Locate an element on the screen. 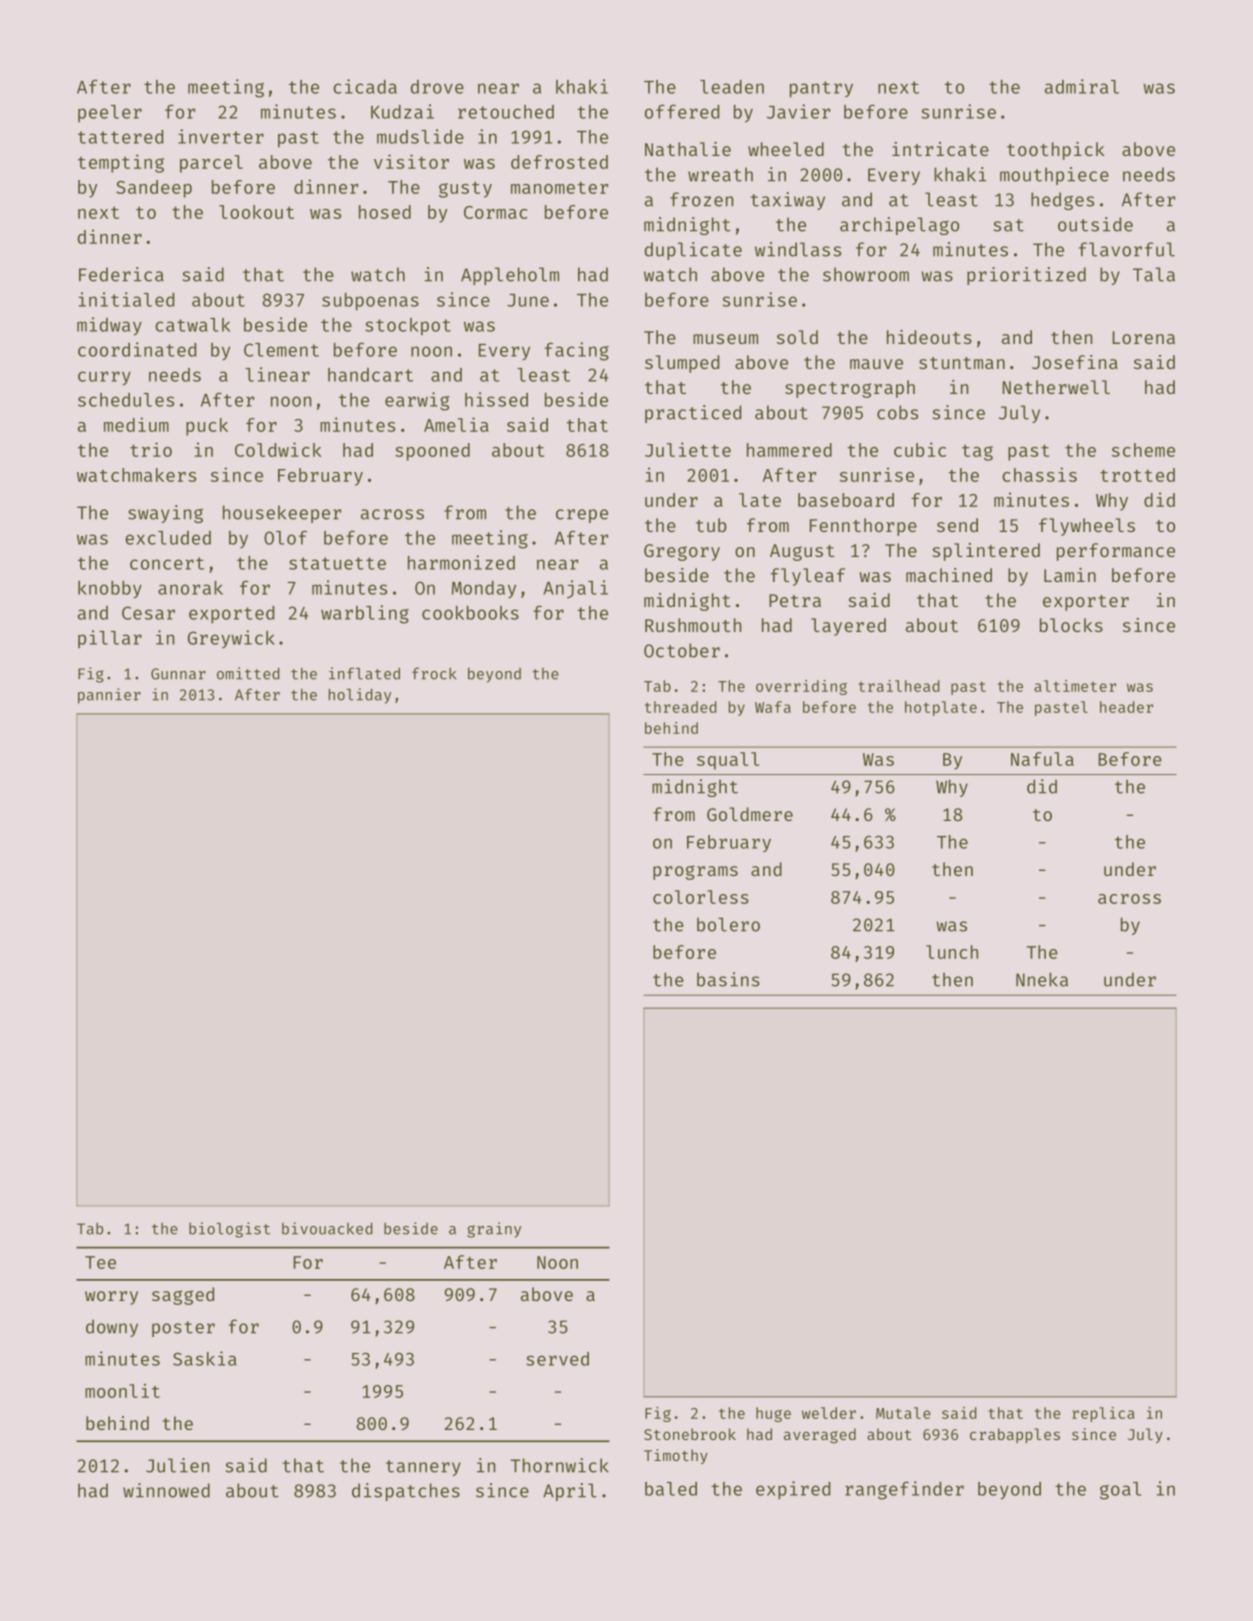  Wafa is located at coordinates (773, 707).
